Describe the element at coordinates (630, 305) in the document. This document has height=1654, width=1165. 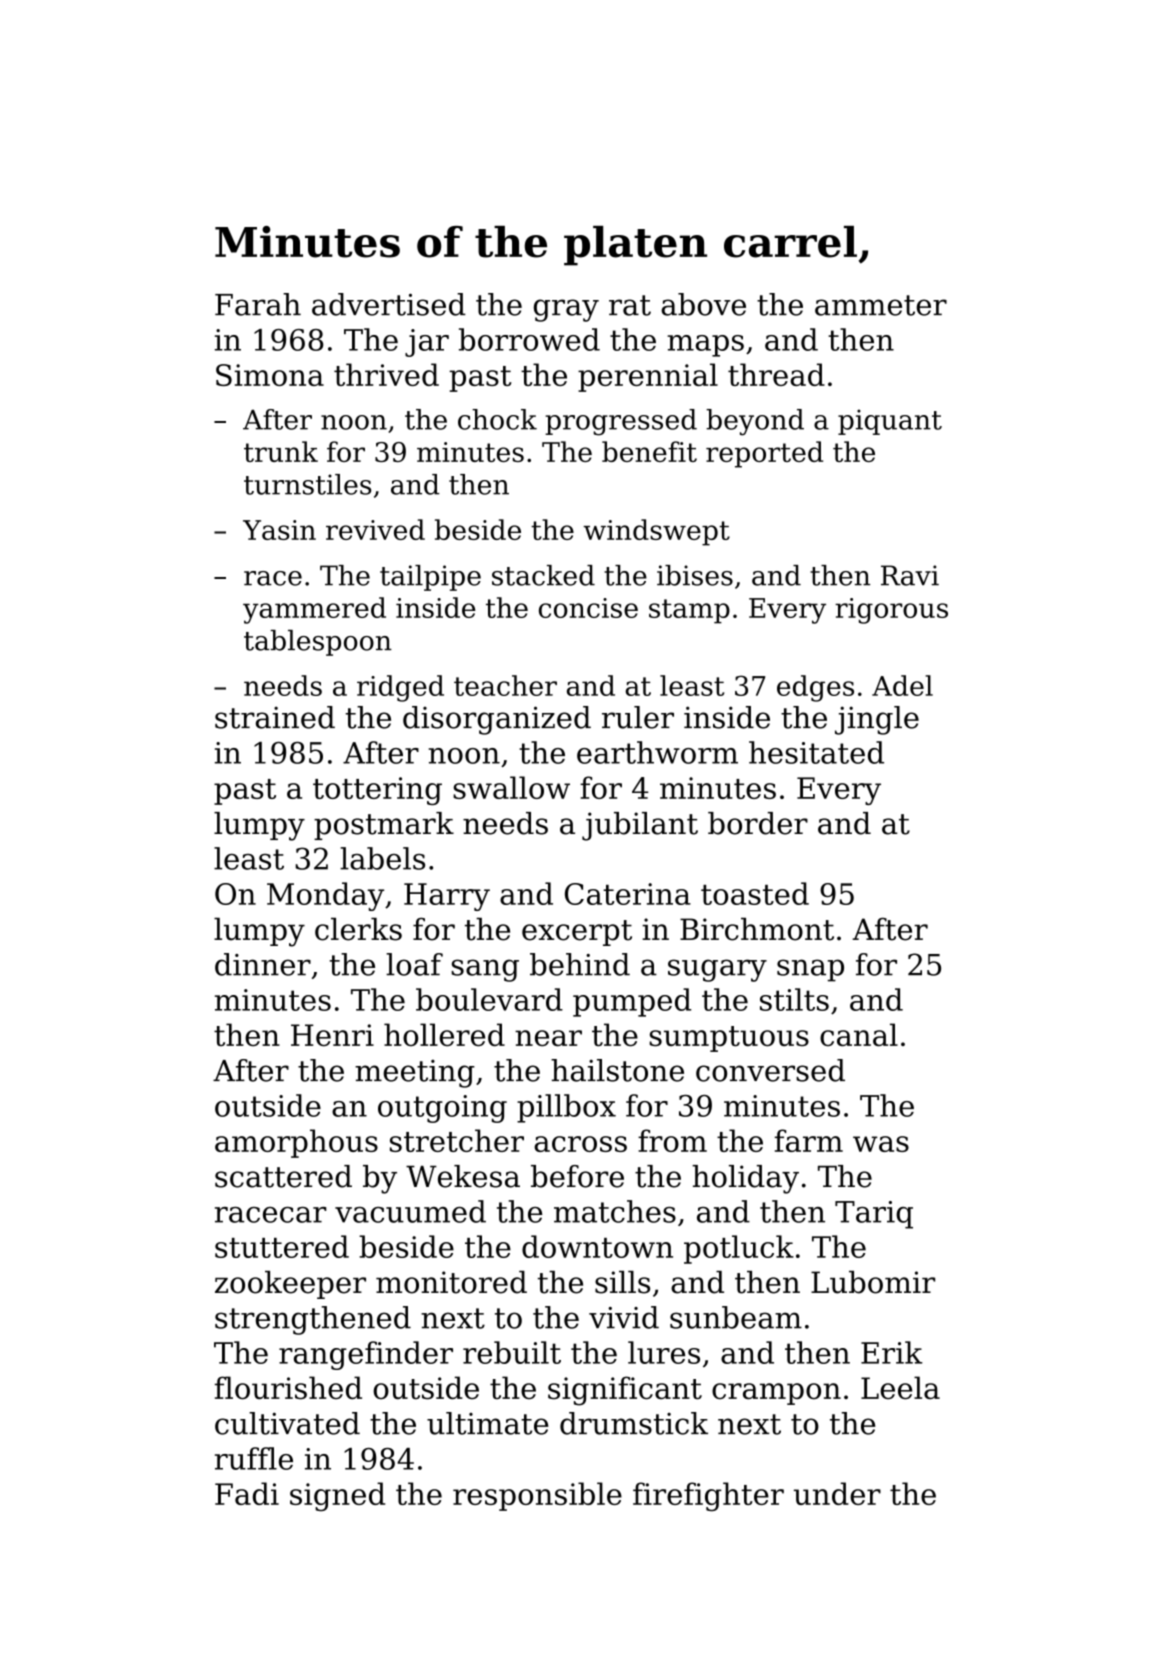
I see `rat` at that location.
